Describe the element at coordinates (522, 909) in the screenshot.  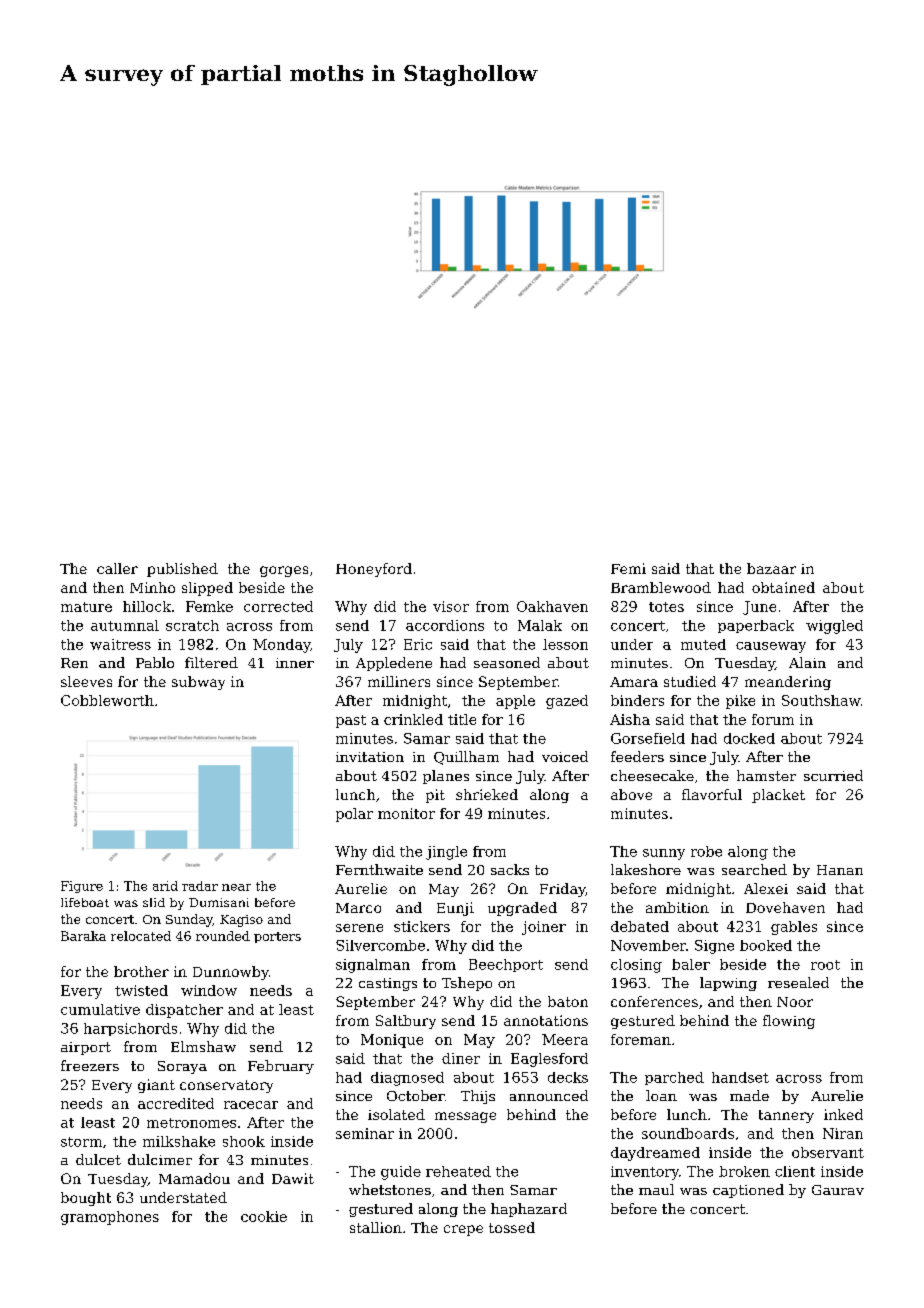
I see `upgraded` at that location.
